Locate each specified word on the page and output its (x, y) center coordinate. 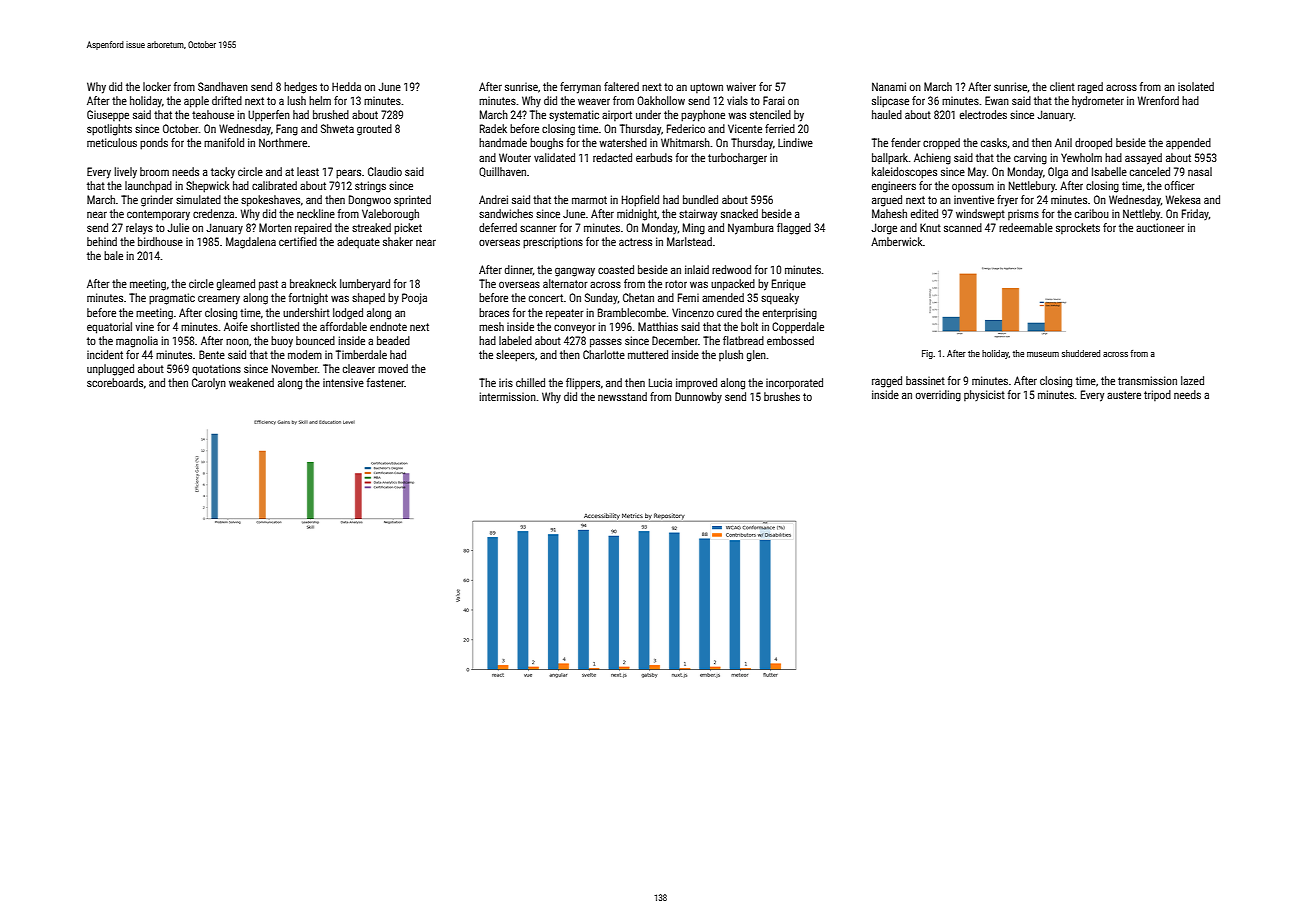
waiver (741, 87)
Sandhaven (223, 86)
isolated (1196, 86)
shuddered (1081, 353)
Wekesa (1183, 199)
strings (370, 187)
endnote (388, 326)
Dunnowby (698, 397)
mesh (491, 326)
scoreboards (115, 382)
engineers (894, 187)
